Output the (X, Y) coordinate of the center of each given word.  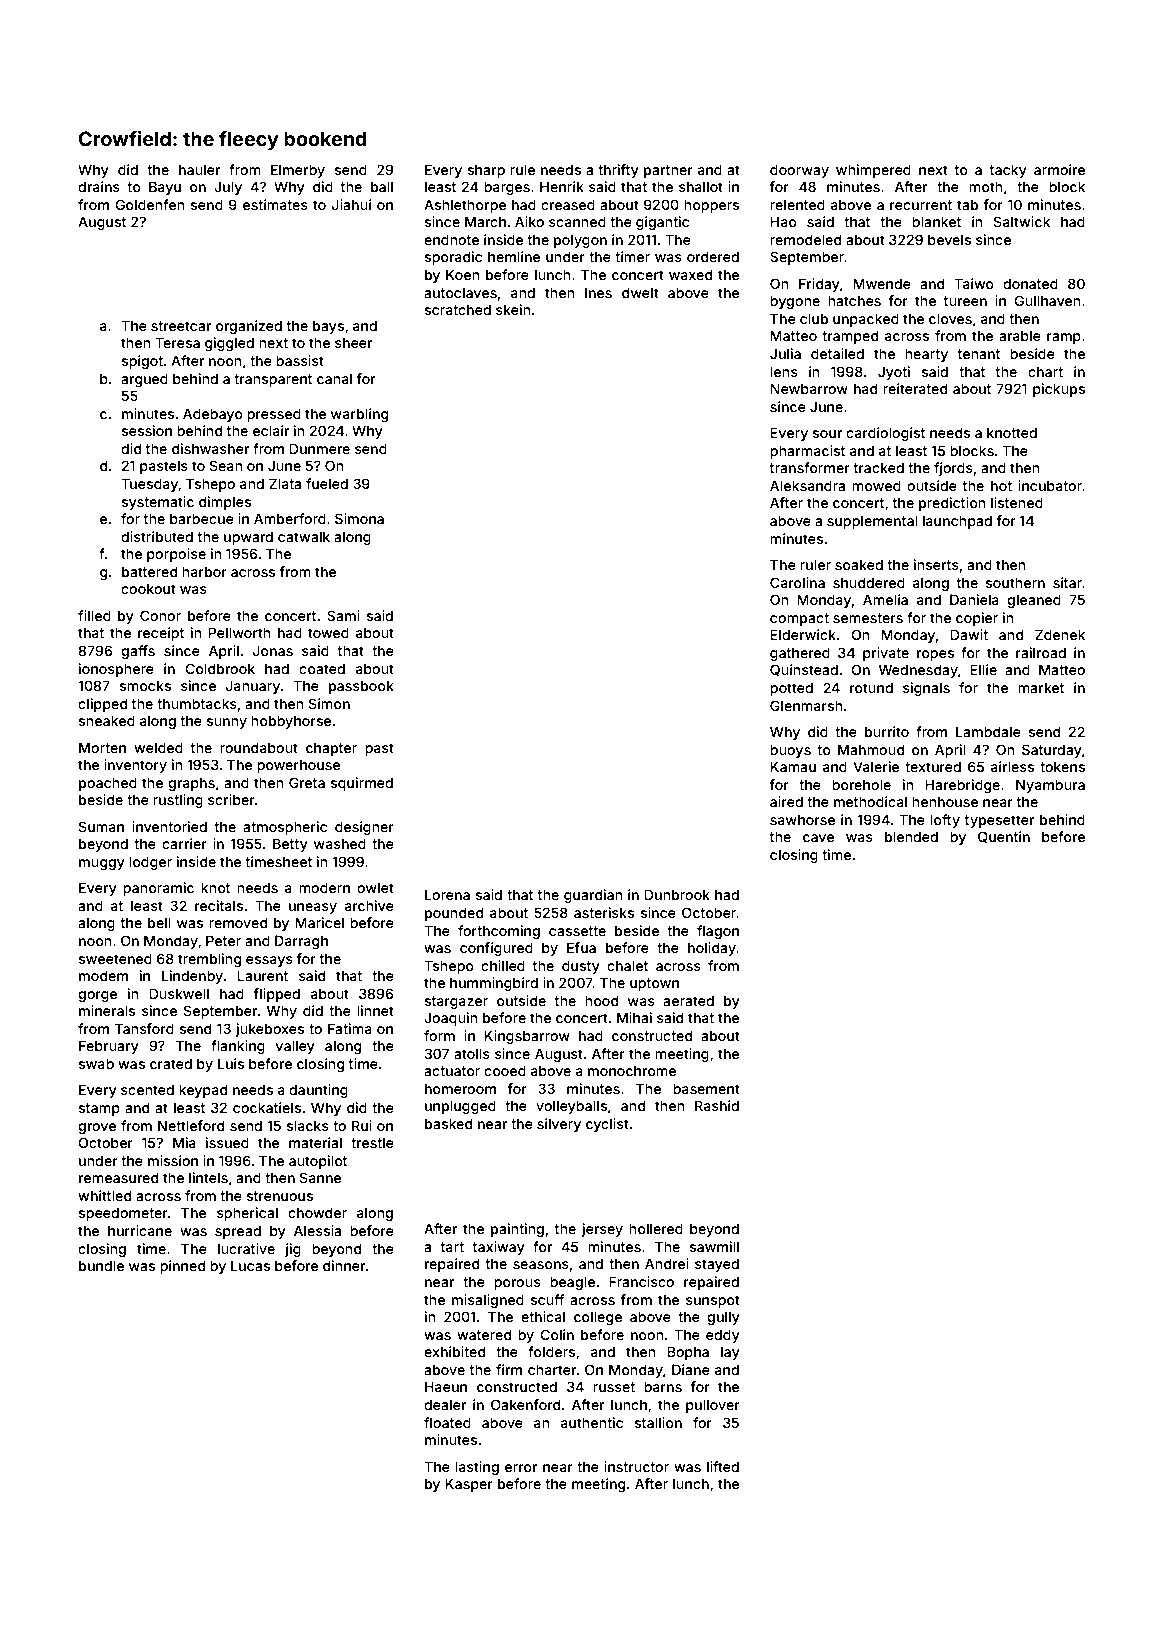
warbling (359, 415)
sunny (227, 723)
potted (791, 689)
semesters (868, 618)
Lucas (250, 1265)
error (521, 1468)
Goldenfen (150, 204)
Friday (819, 285)
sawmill (714, 1246)
